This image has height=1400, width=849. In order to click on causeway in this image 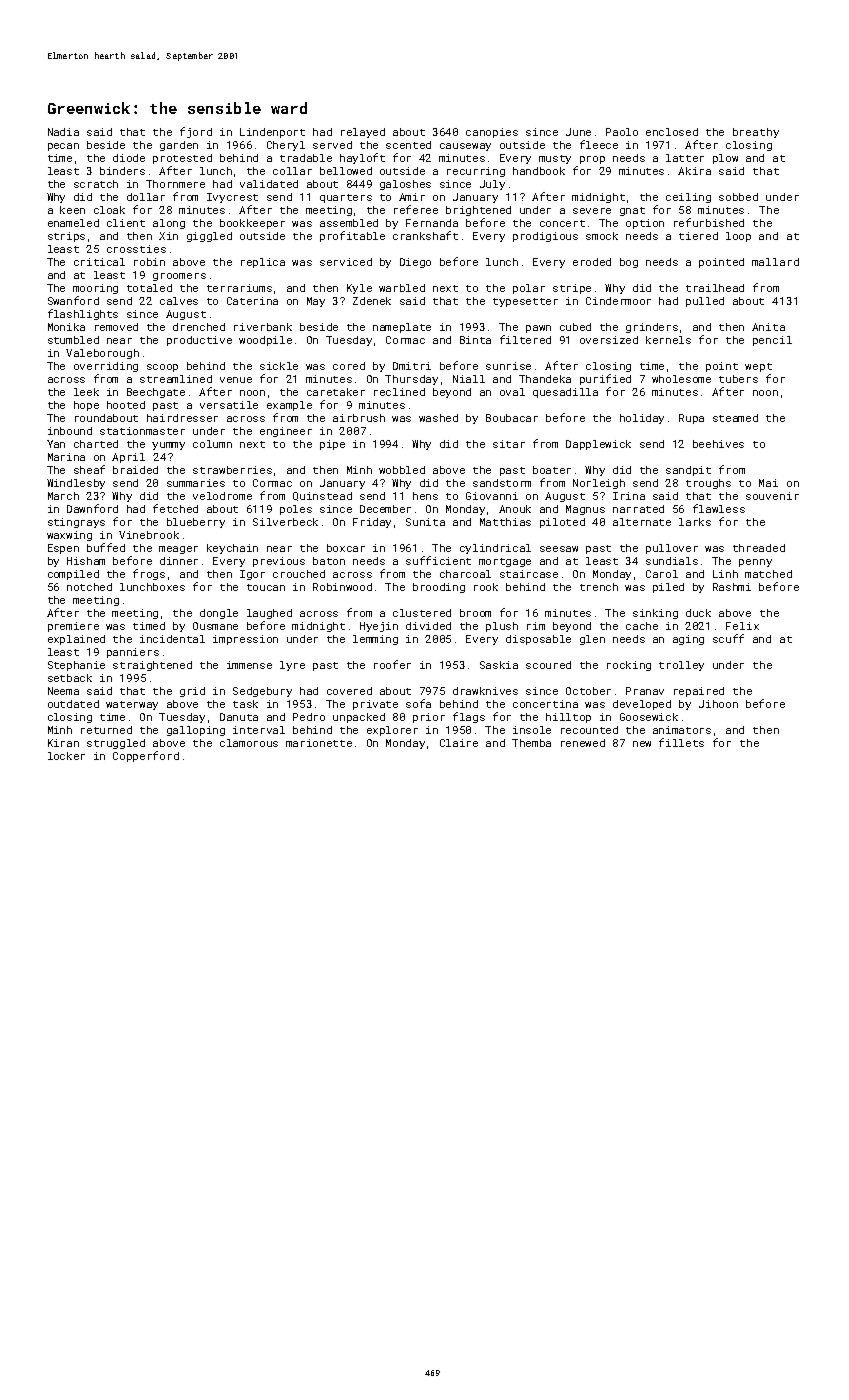, I will do `click(465, 147)`.
